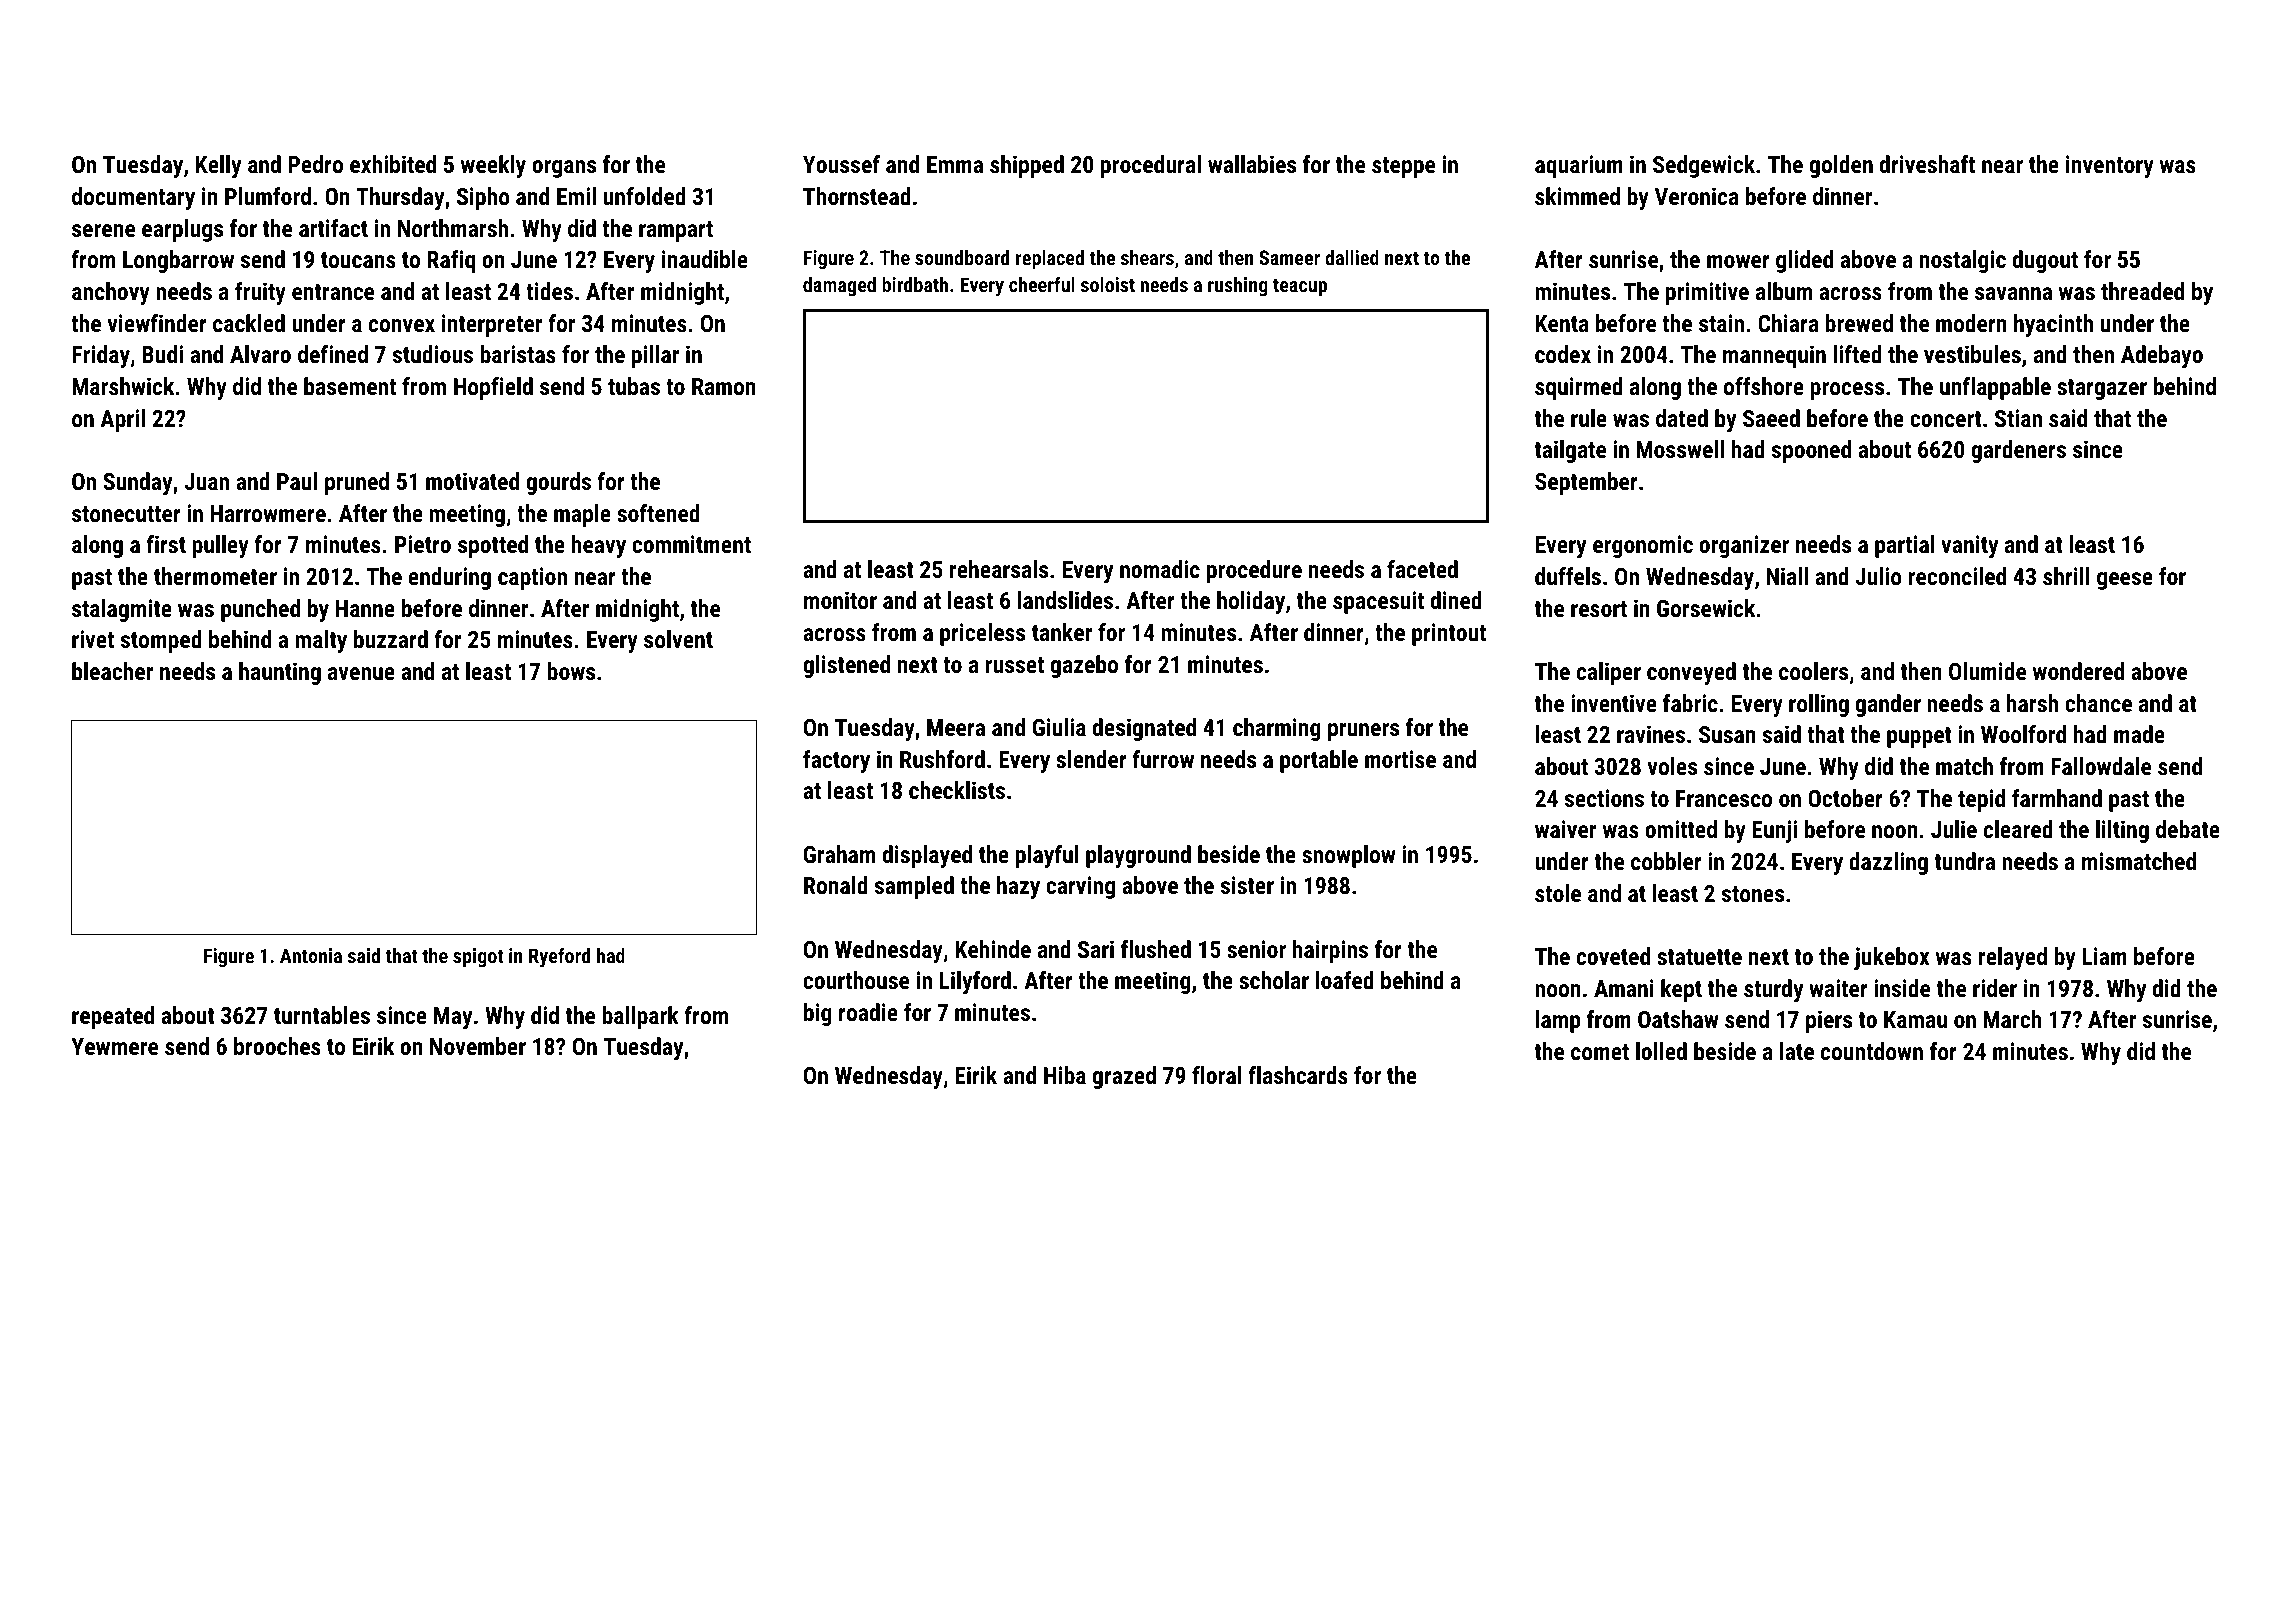 The height and width of the image is (1620, 2292). What do you see at coordinates (112, 671) in the image?
I see `bleacher` at bounding box center [112, 671].
